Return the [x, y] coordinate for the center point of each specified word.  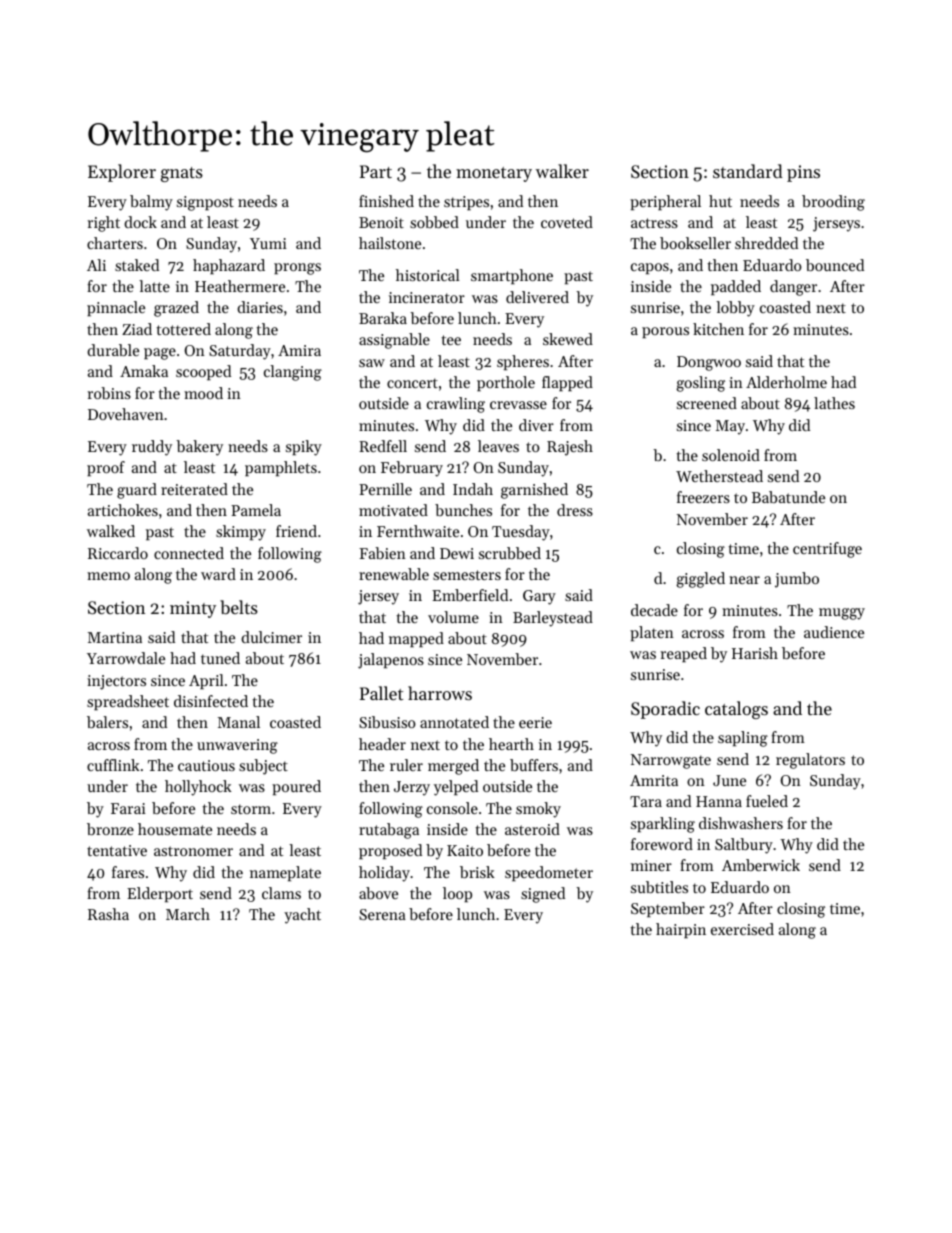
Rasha [108, 914]
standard [748, 171]
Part [376, 171]
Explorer [122, 173]
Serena [382, 914]
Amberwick [761, 865]
